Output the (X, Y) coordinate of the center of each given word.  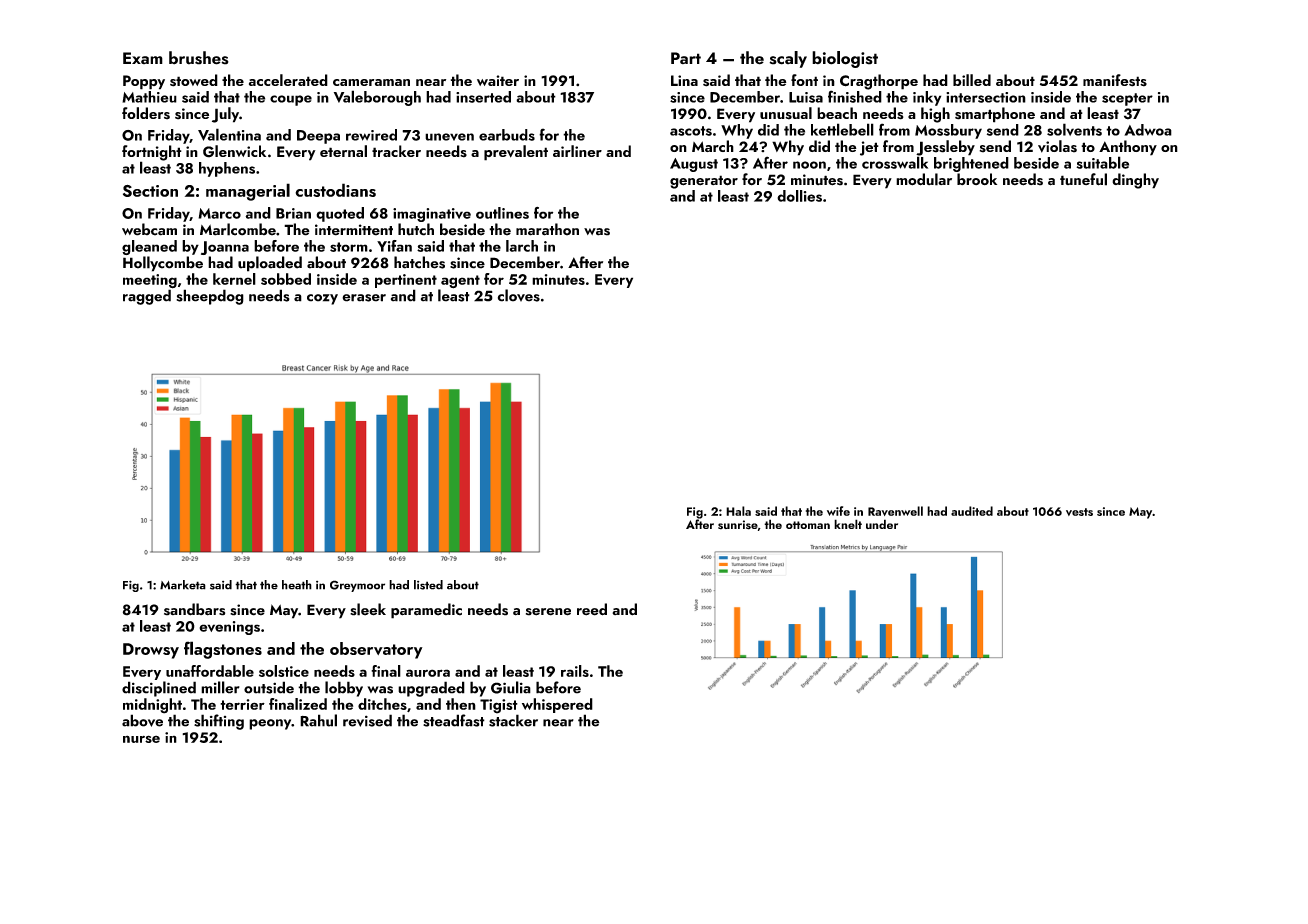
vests (1079, 512)
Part (686, 58)
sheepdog (210, 297)
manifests (1115, 80)
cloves (519, 295)
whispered (557, 705)
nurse (141, 739)
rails (575, 671)
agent (460, 282)
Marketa (183, 585)
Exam (143, 58)
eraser (364, 298)
